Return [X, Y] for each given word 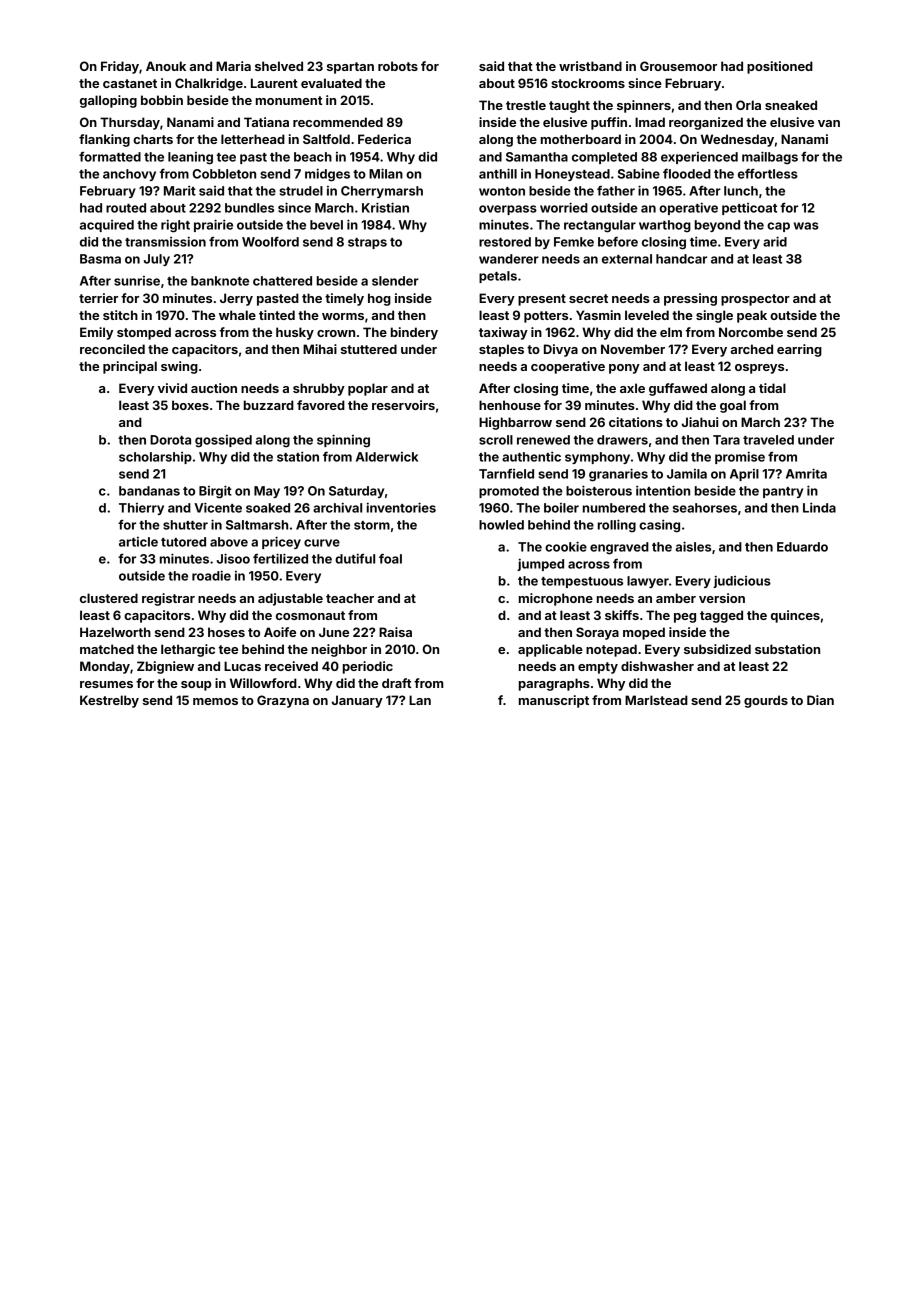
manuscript [554, 701]
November [633, 349]
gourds [766, 701]
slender [395, 281]
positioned [780, 67]
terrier [98, 298]
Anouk [166, 66]
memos [215, 701]
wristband [590, 66]
